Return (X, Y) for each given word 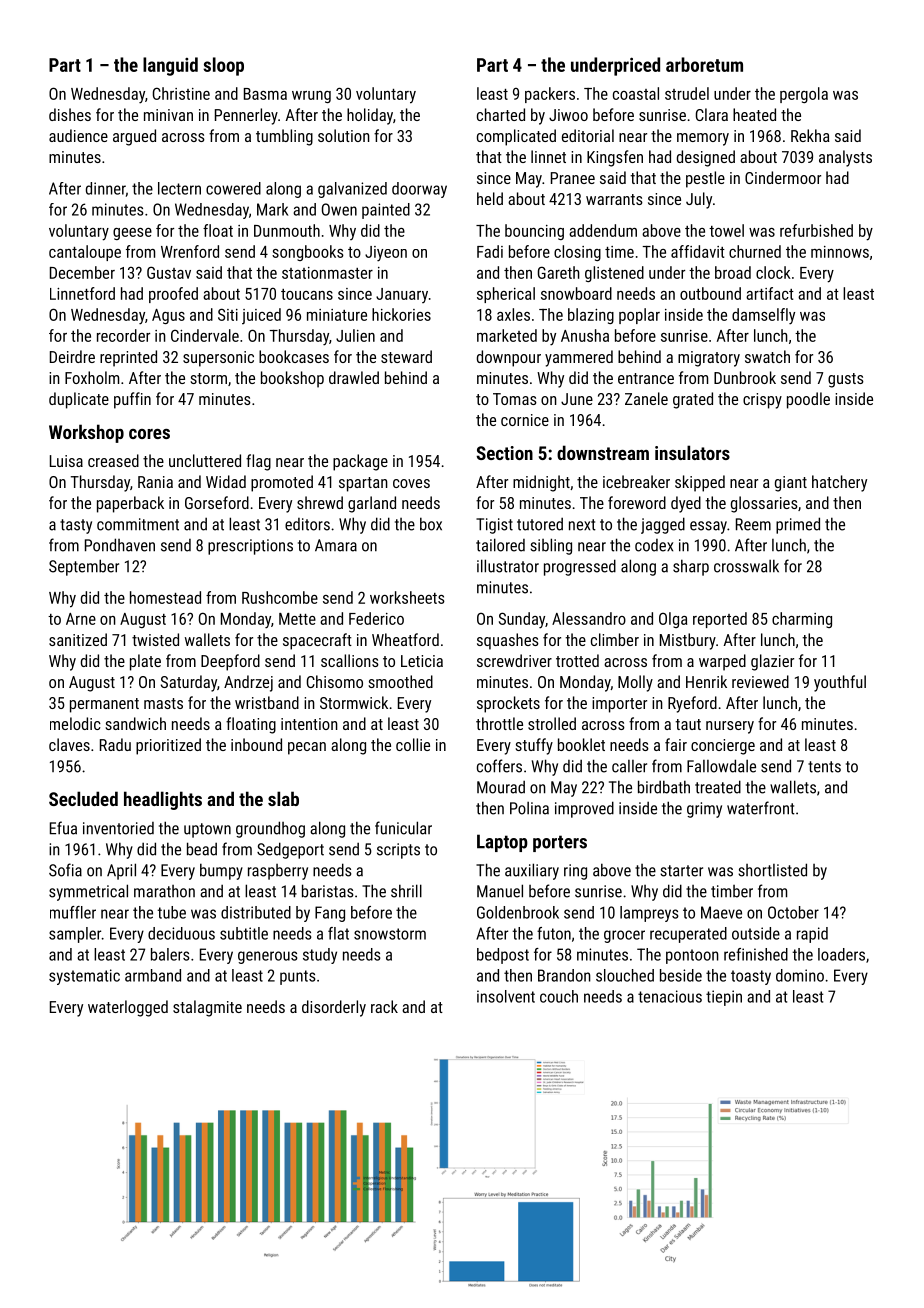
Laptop (502, 843)
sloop (223, 66)
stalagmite (207, 1008)
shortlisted (772, 870)
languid (170, 66)
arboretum (704, 64)
